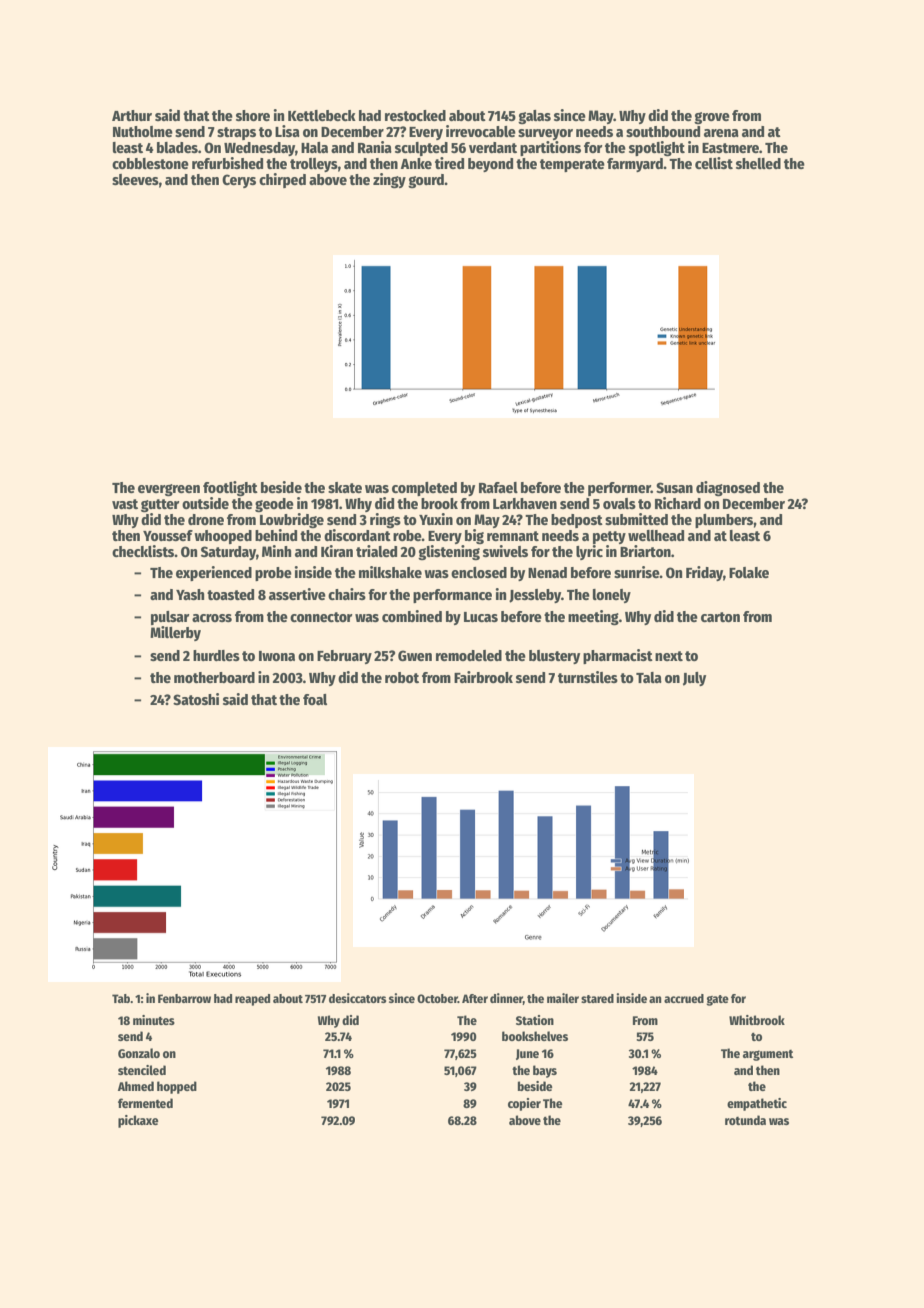 This screenshot has width=924, height=1308. I want to click on milkshake, so click(390, 572).
